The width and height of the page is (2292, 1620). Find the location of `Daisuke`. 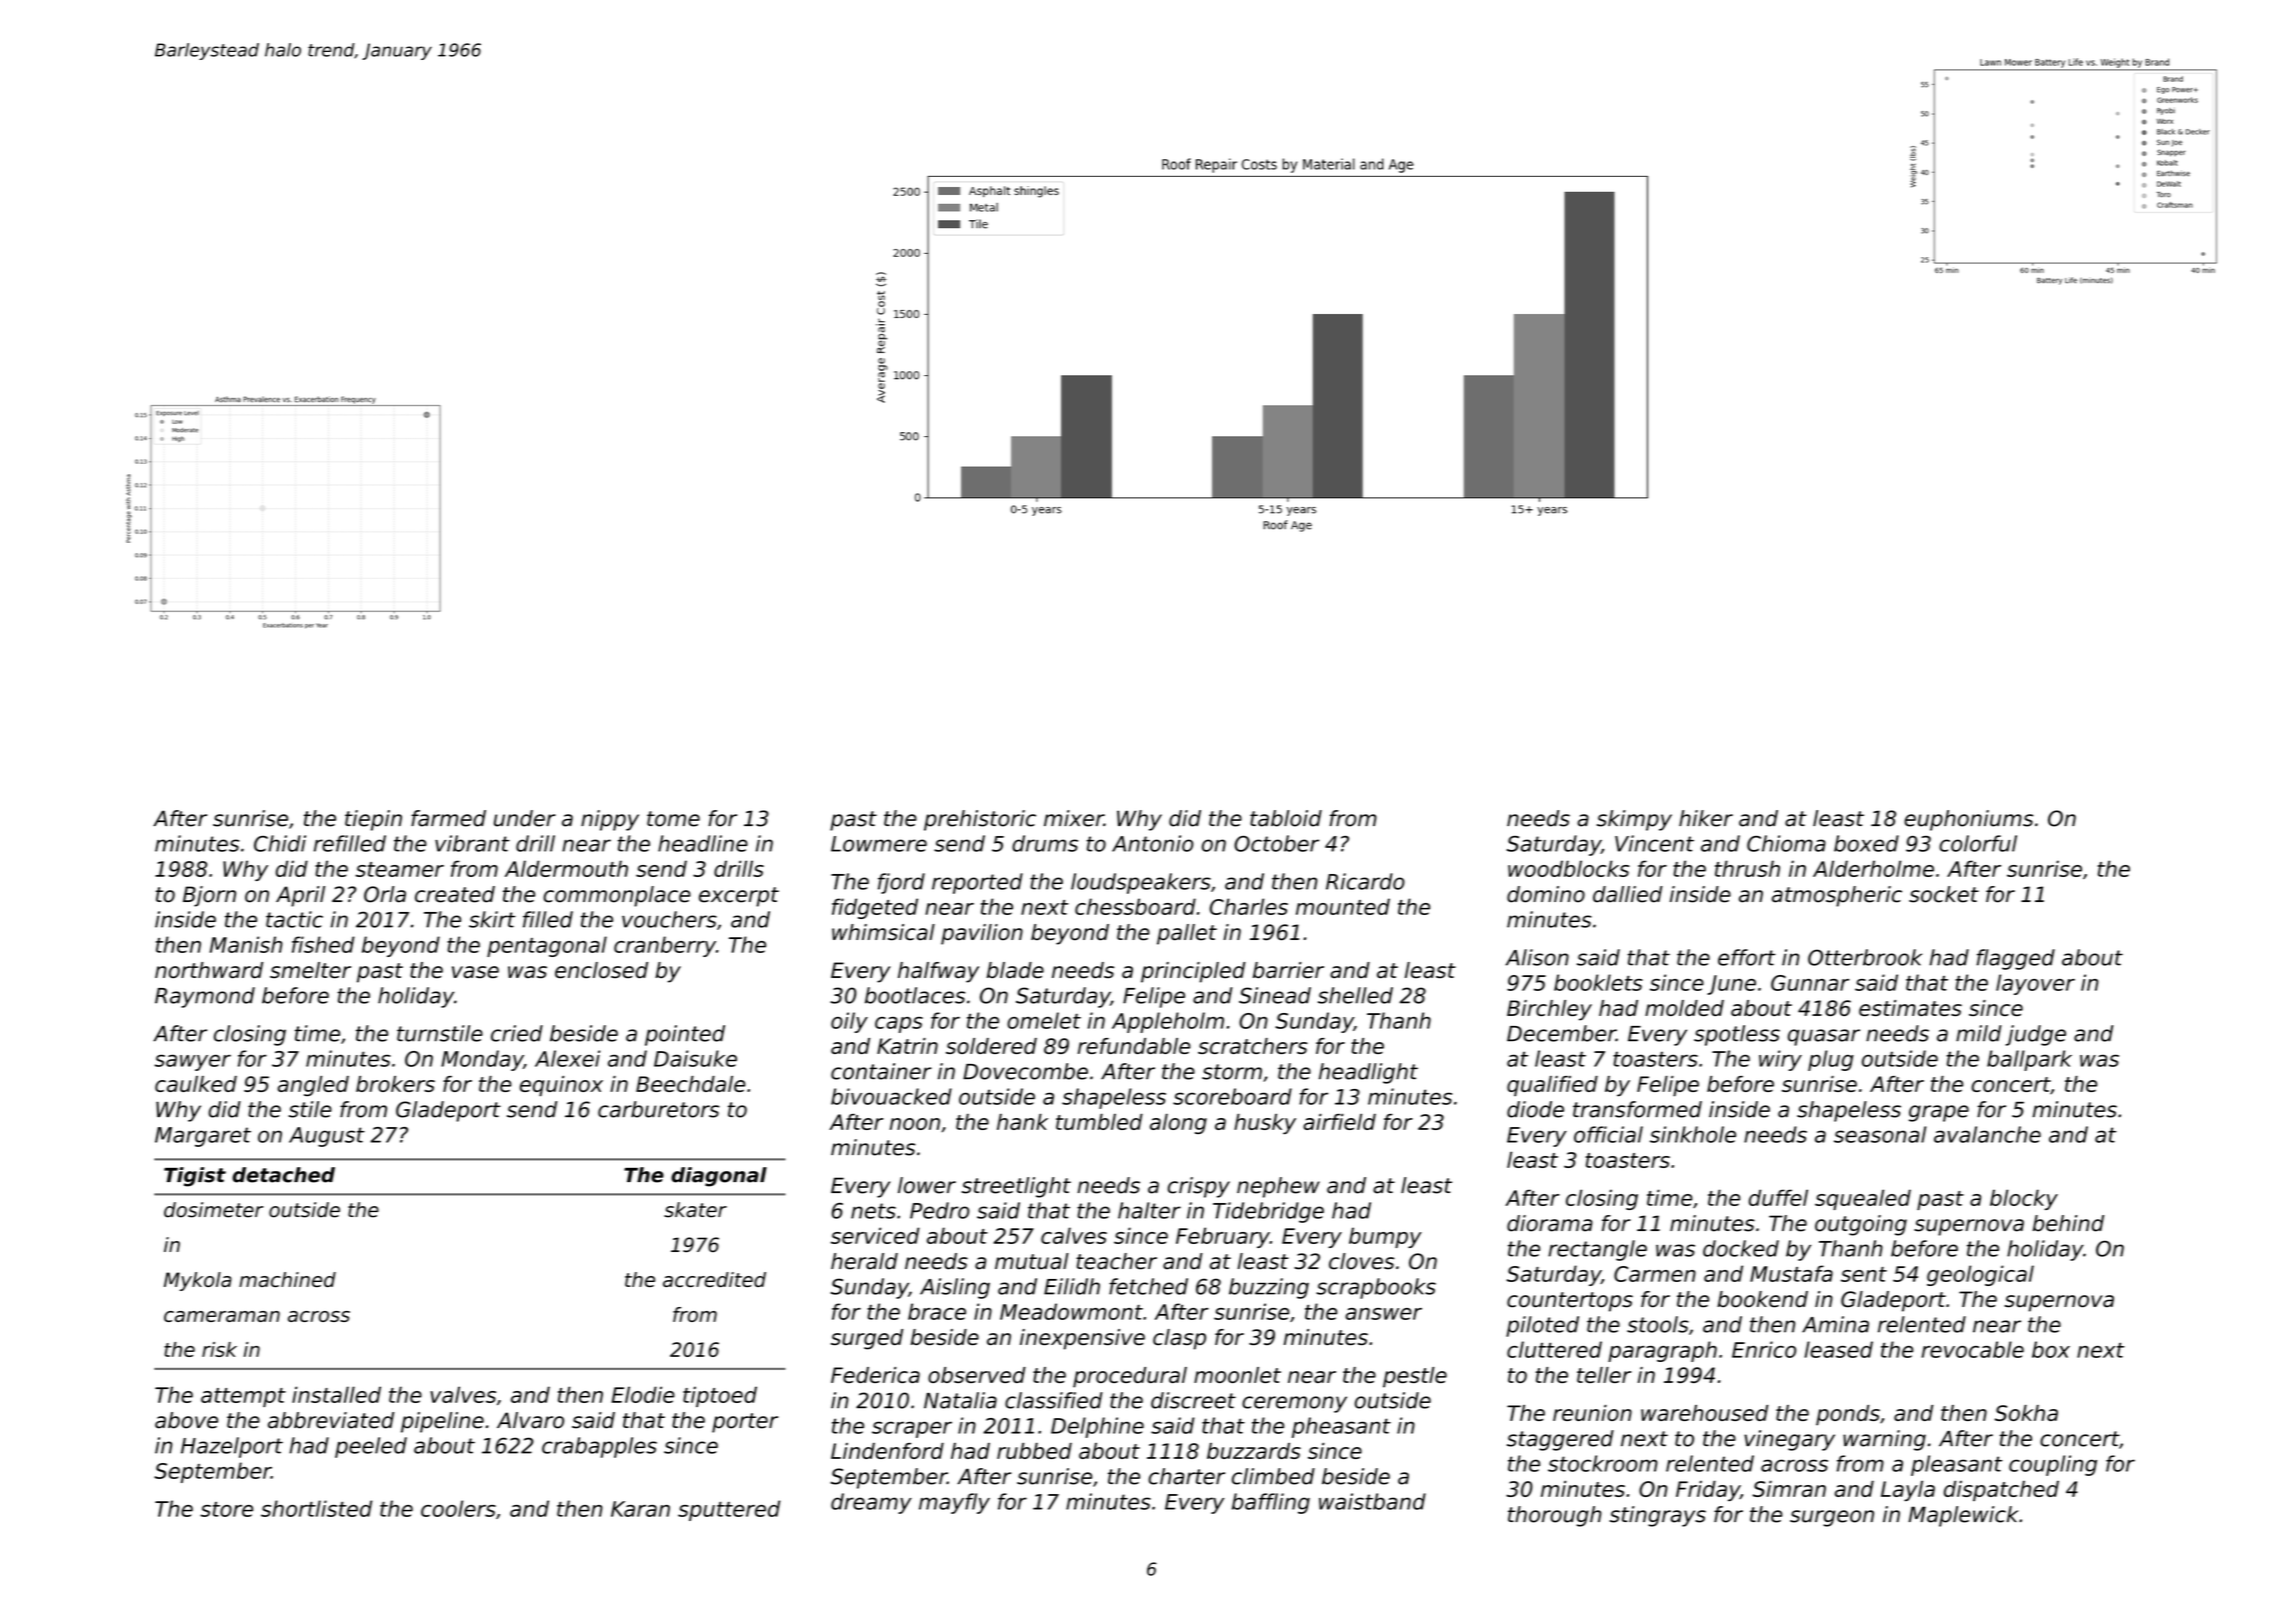

Daisuke is located at coordinates (695, 1058).
